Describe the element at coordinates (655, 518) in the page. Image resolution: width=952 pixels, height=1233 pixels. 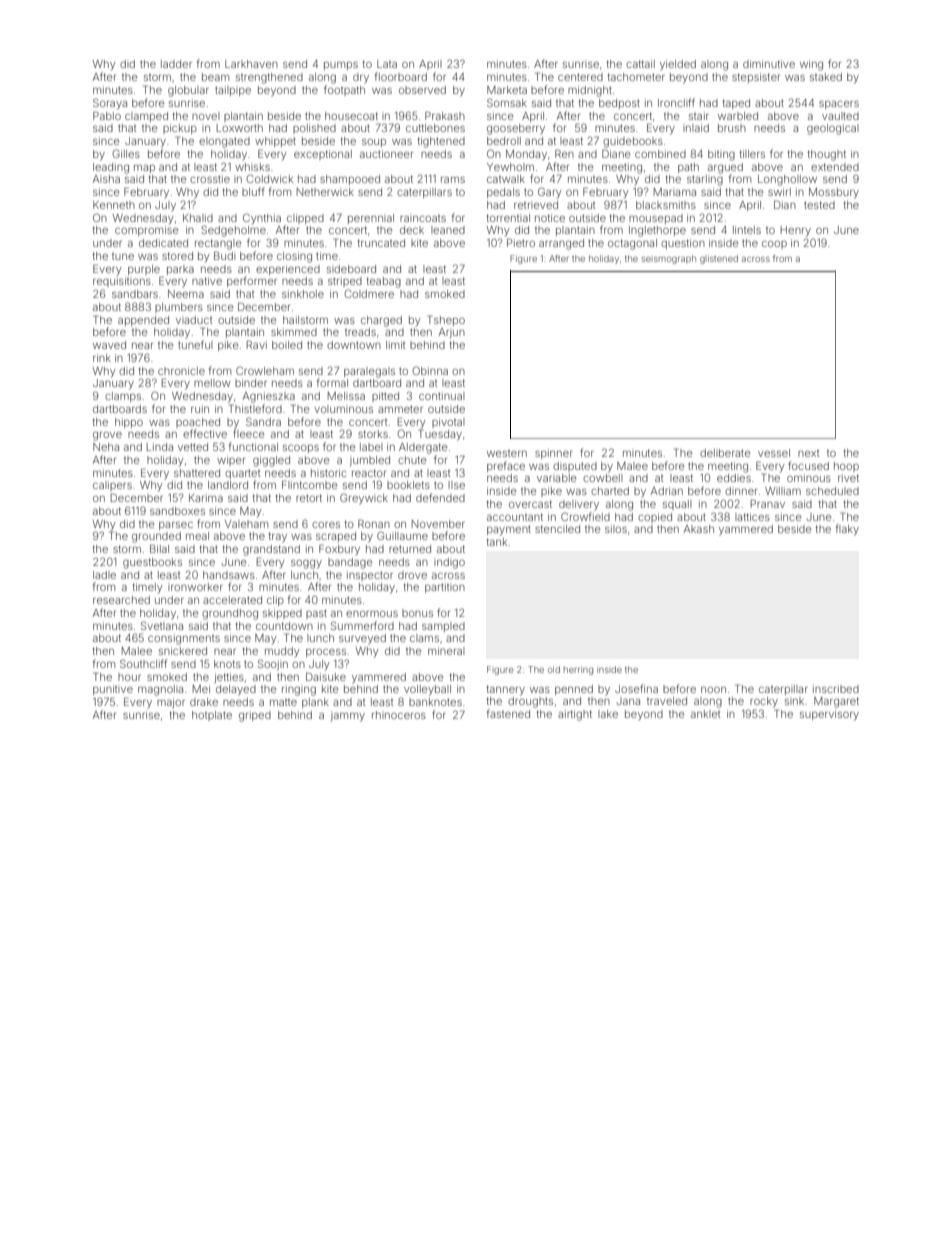
I see `copied` at that location.
